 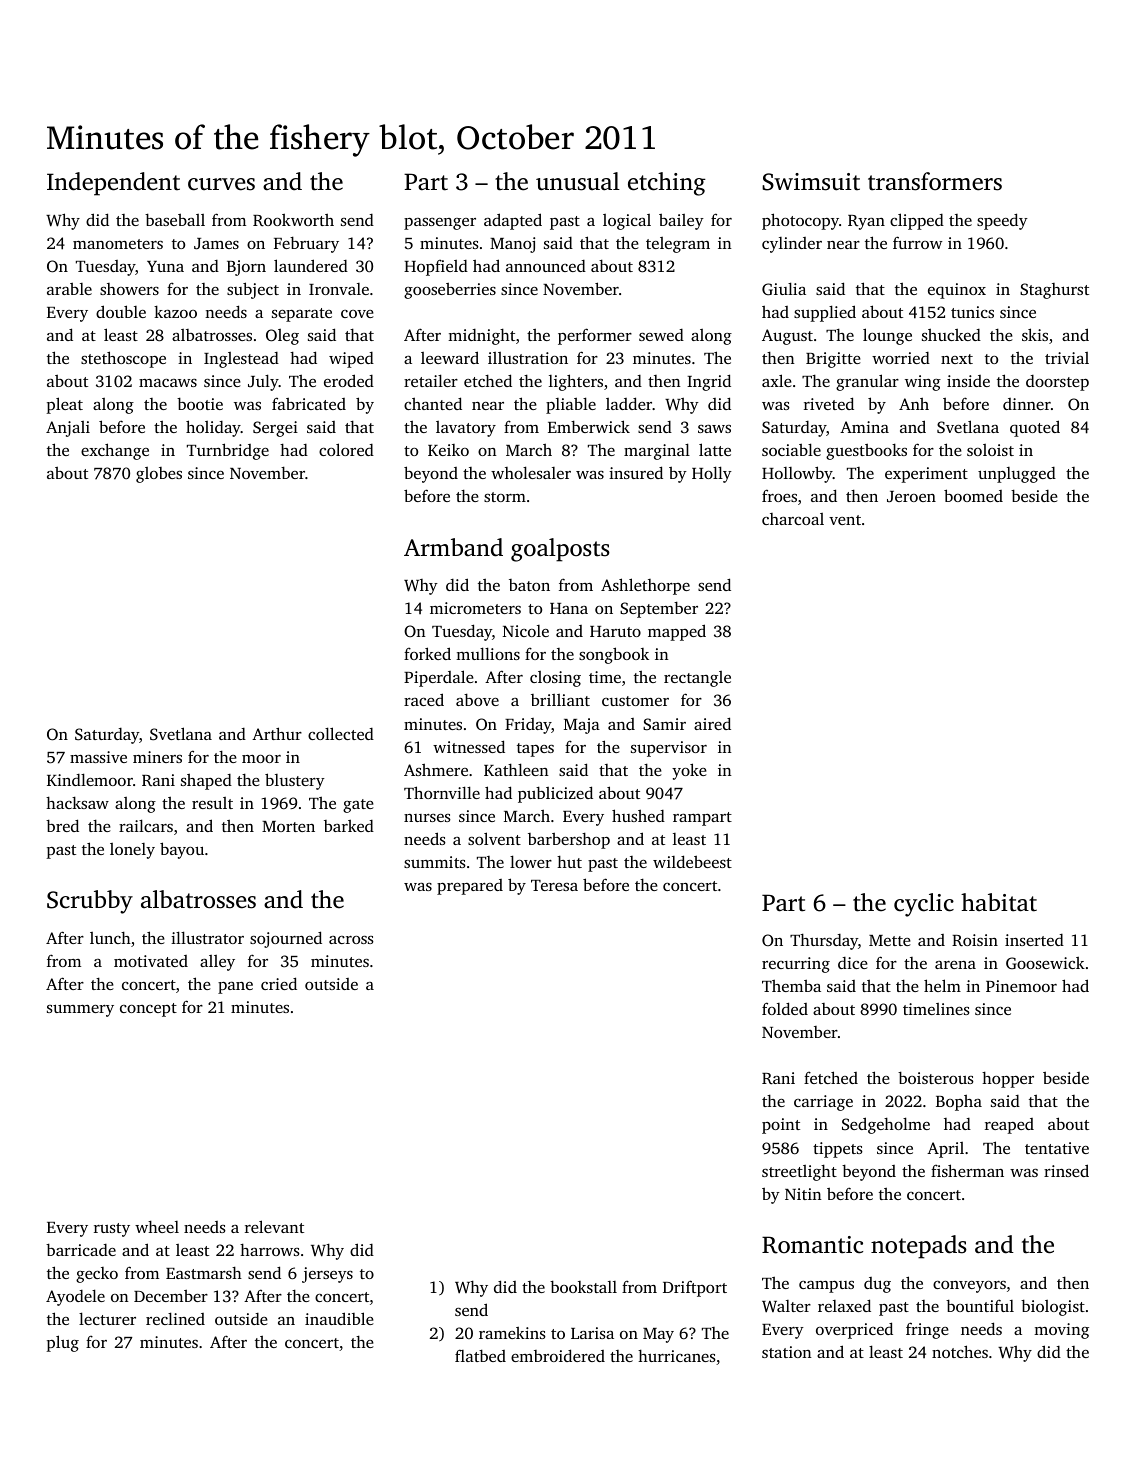 What do you see at coordinates (560, 550) in the screenshot?
I see `goalposts` at bounding box center [560, 550].
